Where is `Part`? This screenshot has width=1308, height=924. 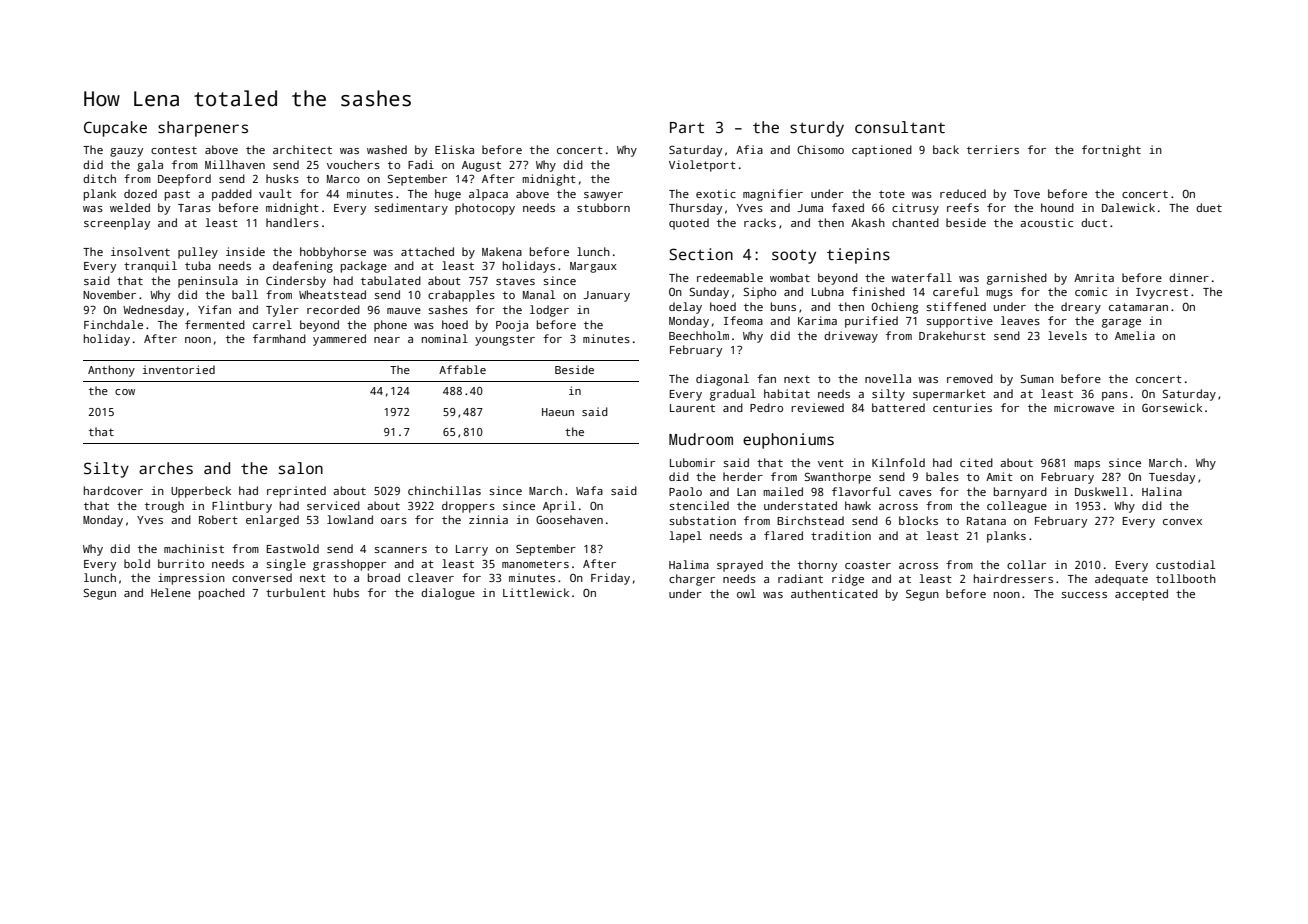 Part is located at coordinates (687, 127).
